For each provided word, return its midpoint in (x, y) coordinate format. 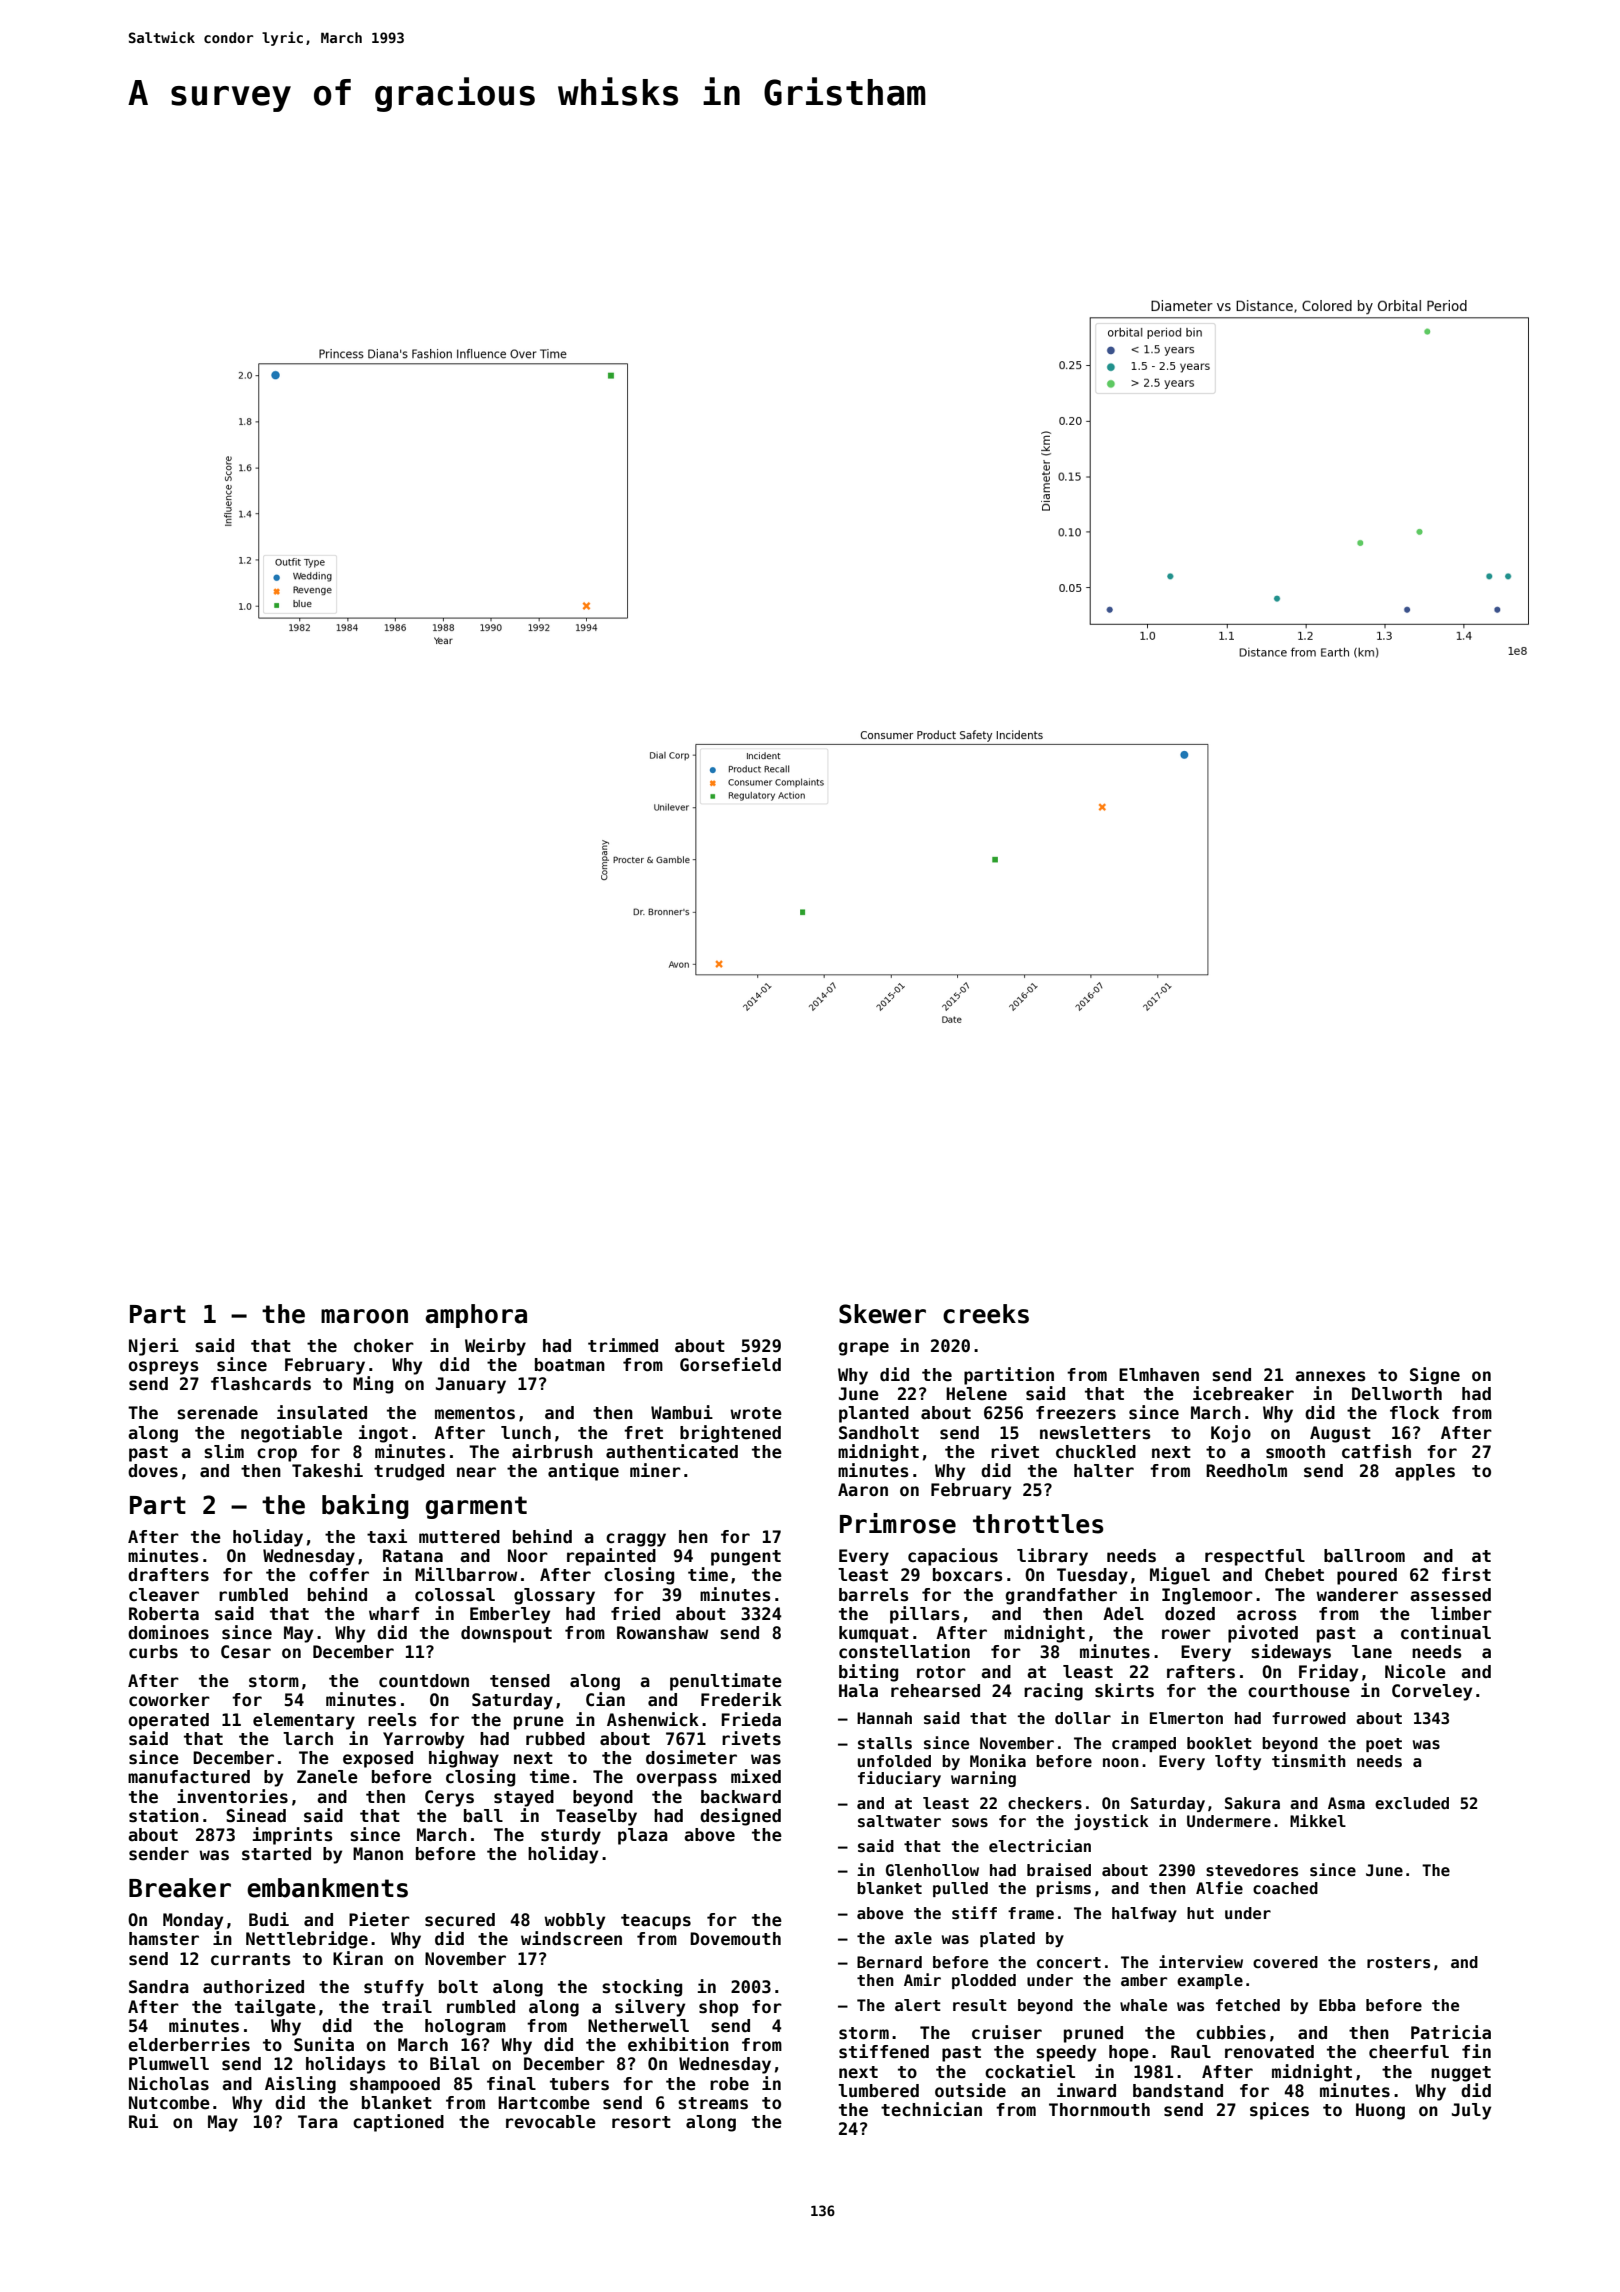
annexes (1330, 1376)
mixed (756, 1776)
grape (863, 1349)
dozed (1190, 1614)
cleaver (164, 1595)
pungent (746, 1558)
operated (168, 1721)
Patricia (1451, 2032)
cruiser (1007, 2032)
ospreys (163, 1368)
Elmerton (1186, 1718)
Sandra (159, 1987)
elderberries (189, 2044)
